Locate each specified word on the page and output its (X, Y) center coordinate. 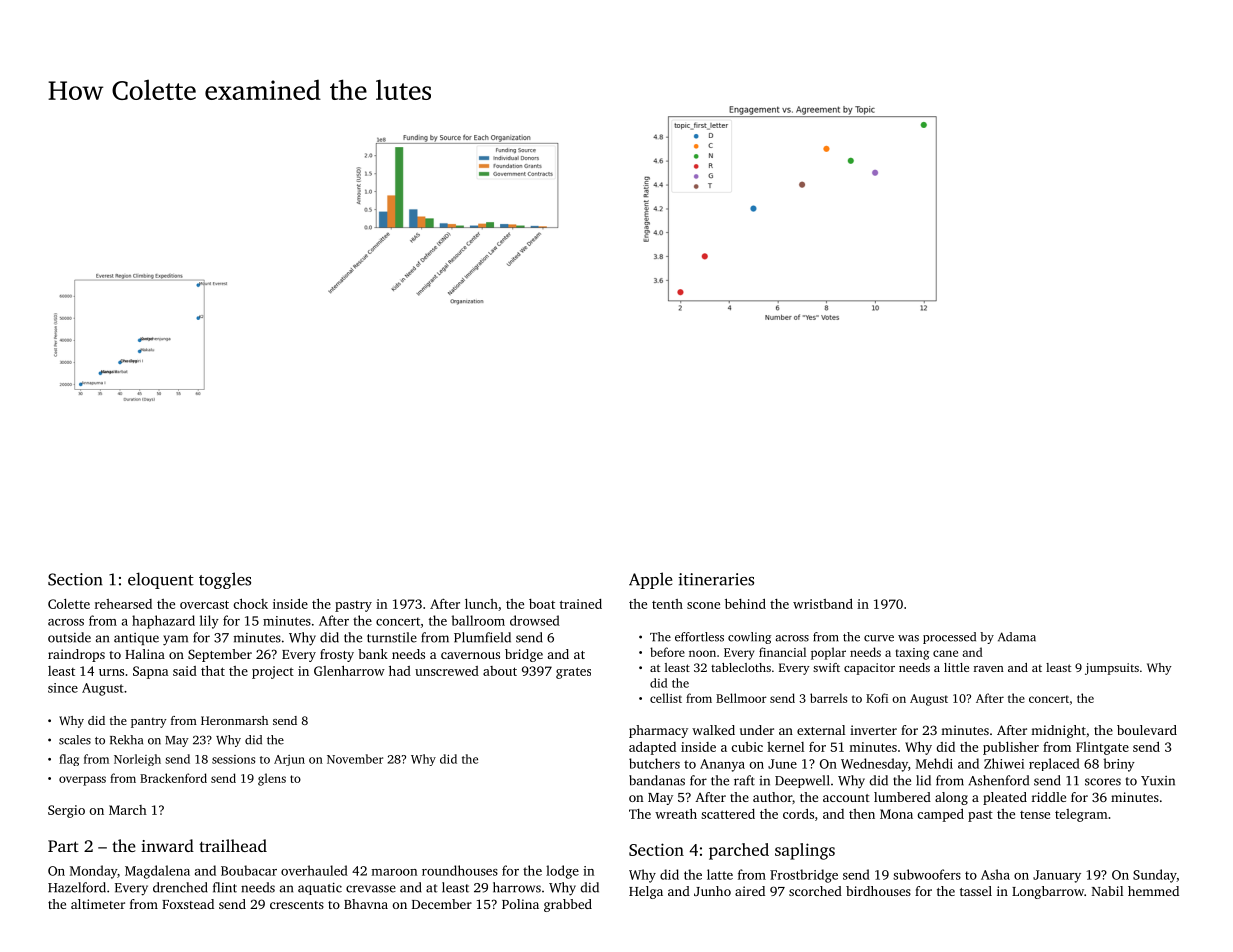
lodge (562, 872)
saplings (805, 851)
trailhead (233, 845)
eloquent (161, 580)
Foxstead (188, 904)
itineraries (716, 579)
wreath (676, 814)
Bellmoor (741, 698)
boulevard (1147, 730)
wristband (823, 604)
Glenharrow (349, 671)
